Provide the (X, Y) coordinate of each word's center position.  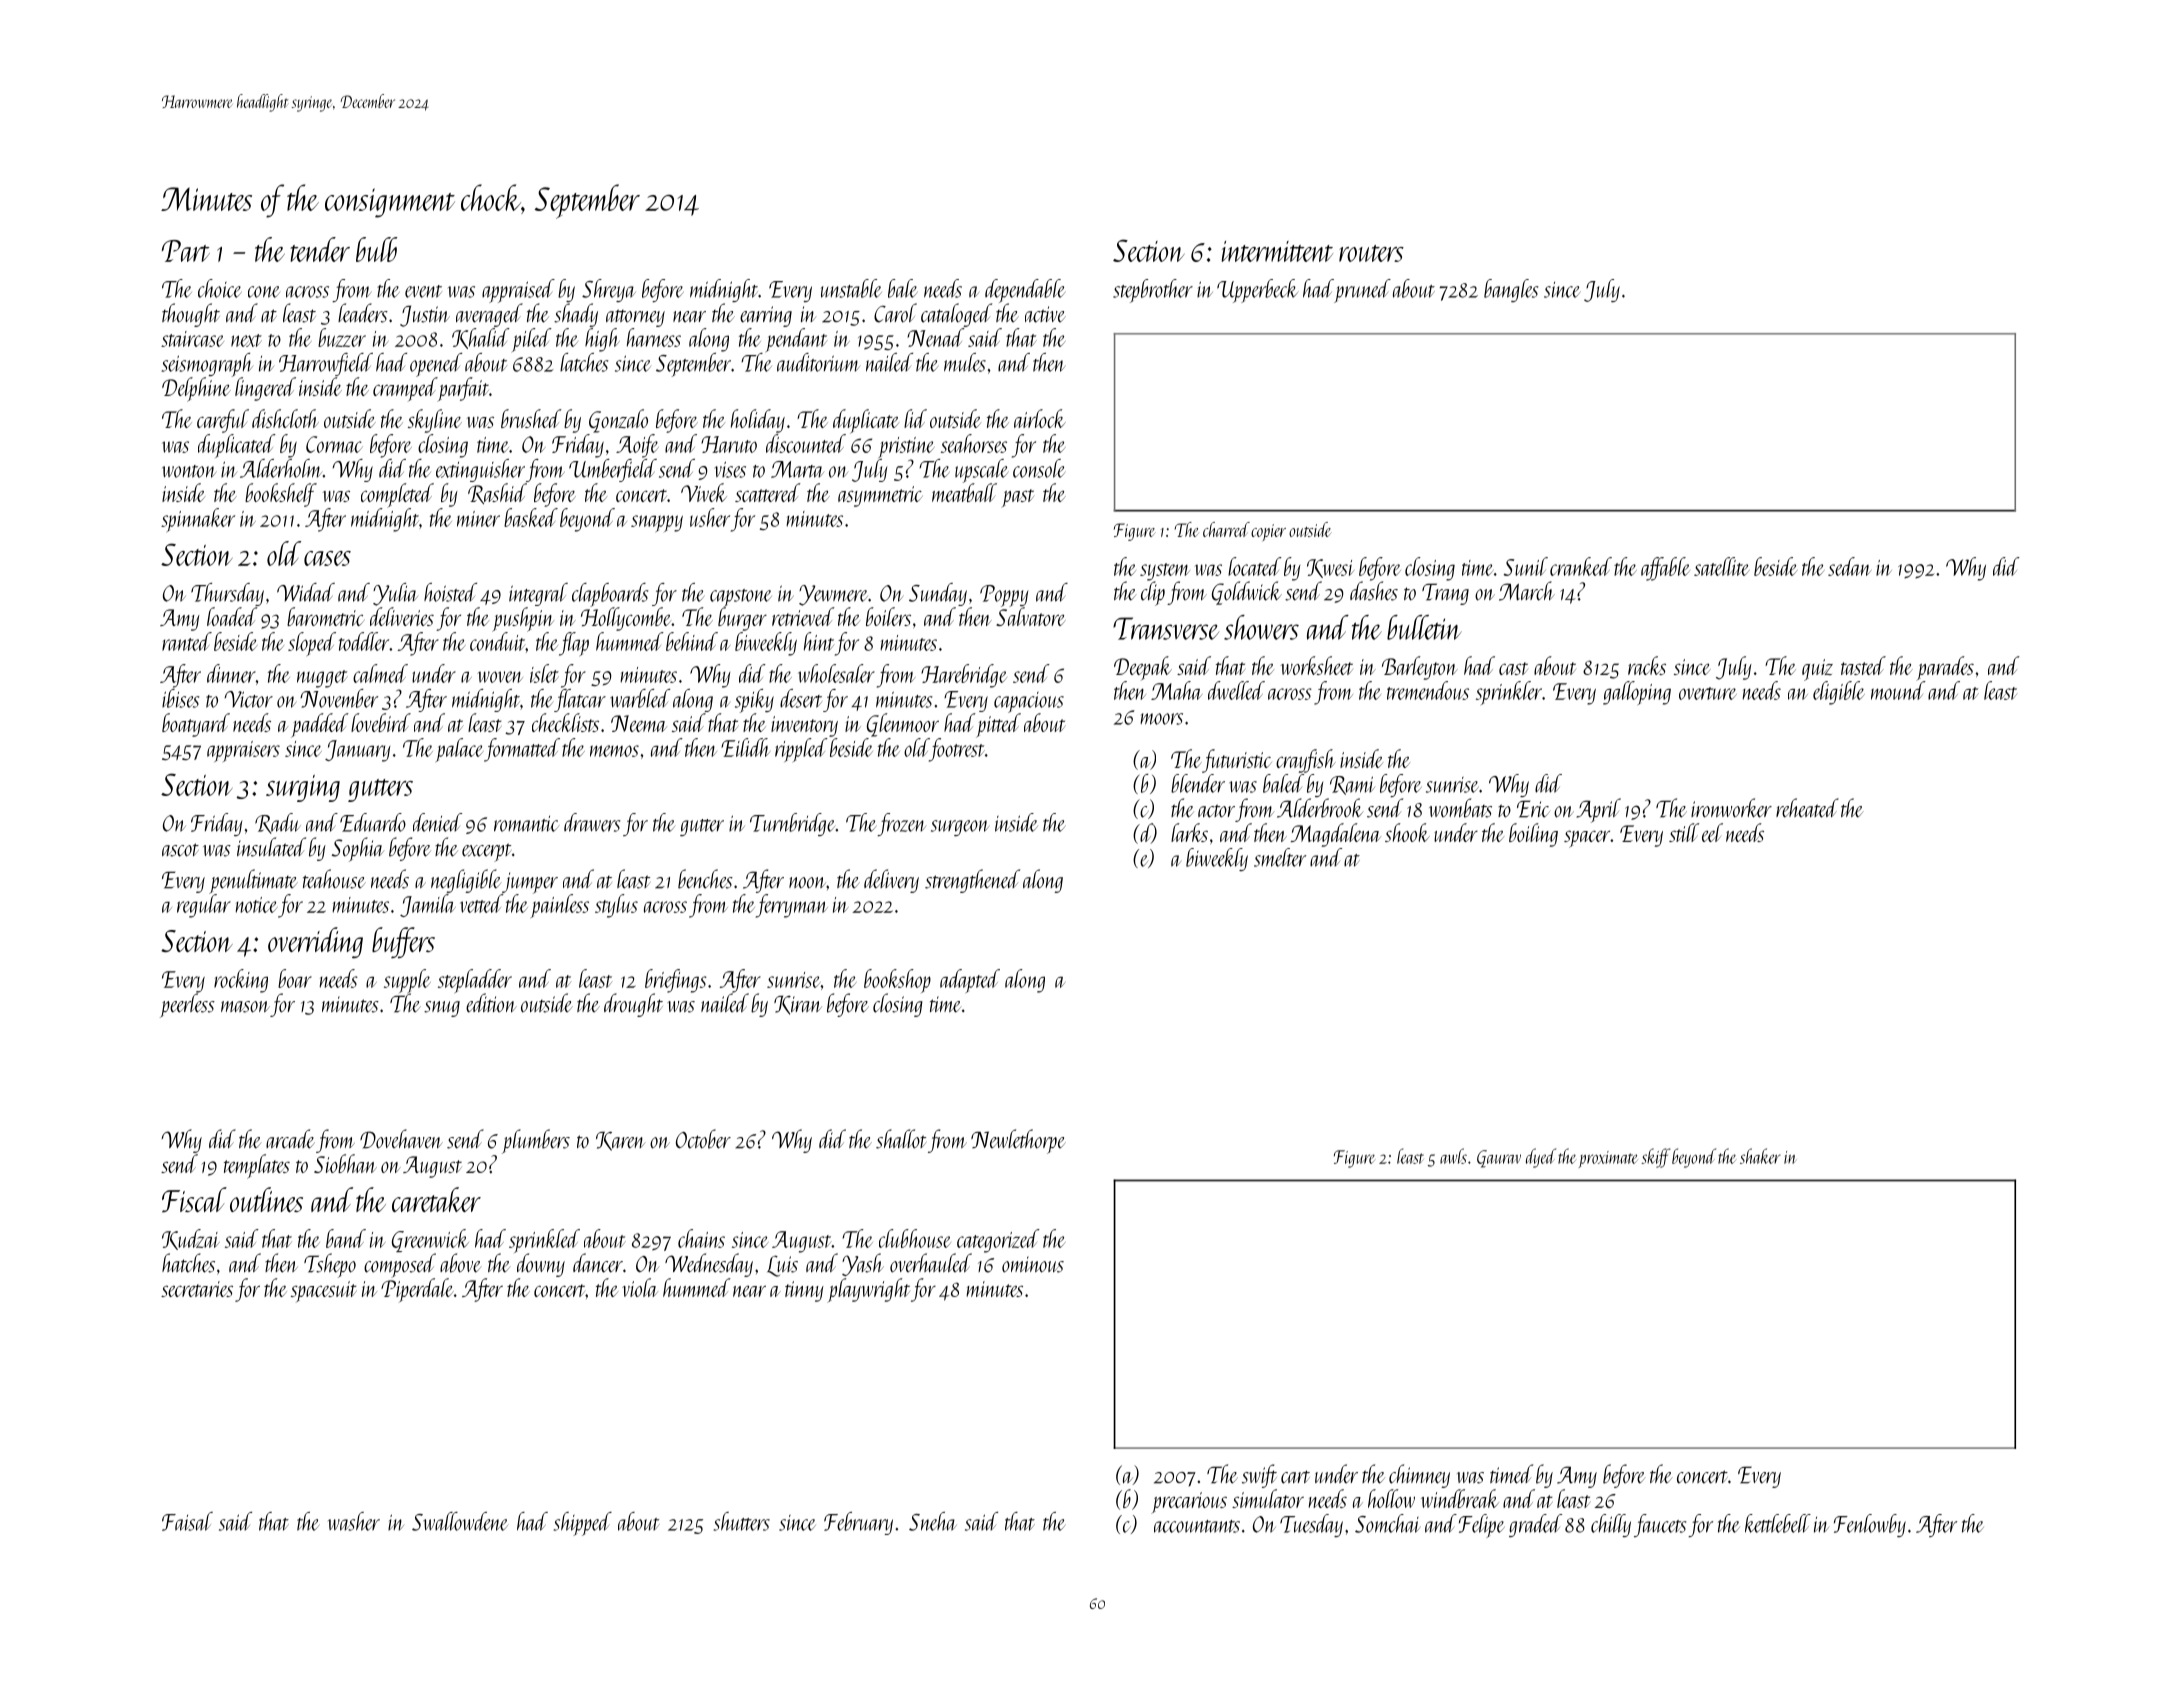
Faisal (187, 1521)
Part (186, 251)
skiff (1656, 1158)
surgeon (960, 828)
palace (459, 750)
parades (1945, 668)
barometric (326, 616)
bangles (1511, 290)
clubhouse (914, 1238)
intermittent (1277, 251)
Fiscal (194, 1200)
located (1255, 566)
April (1598, 810)
